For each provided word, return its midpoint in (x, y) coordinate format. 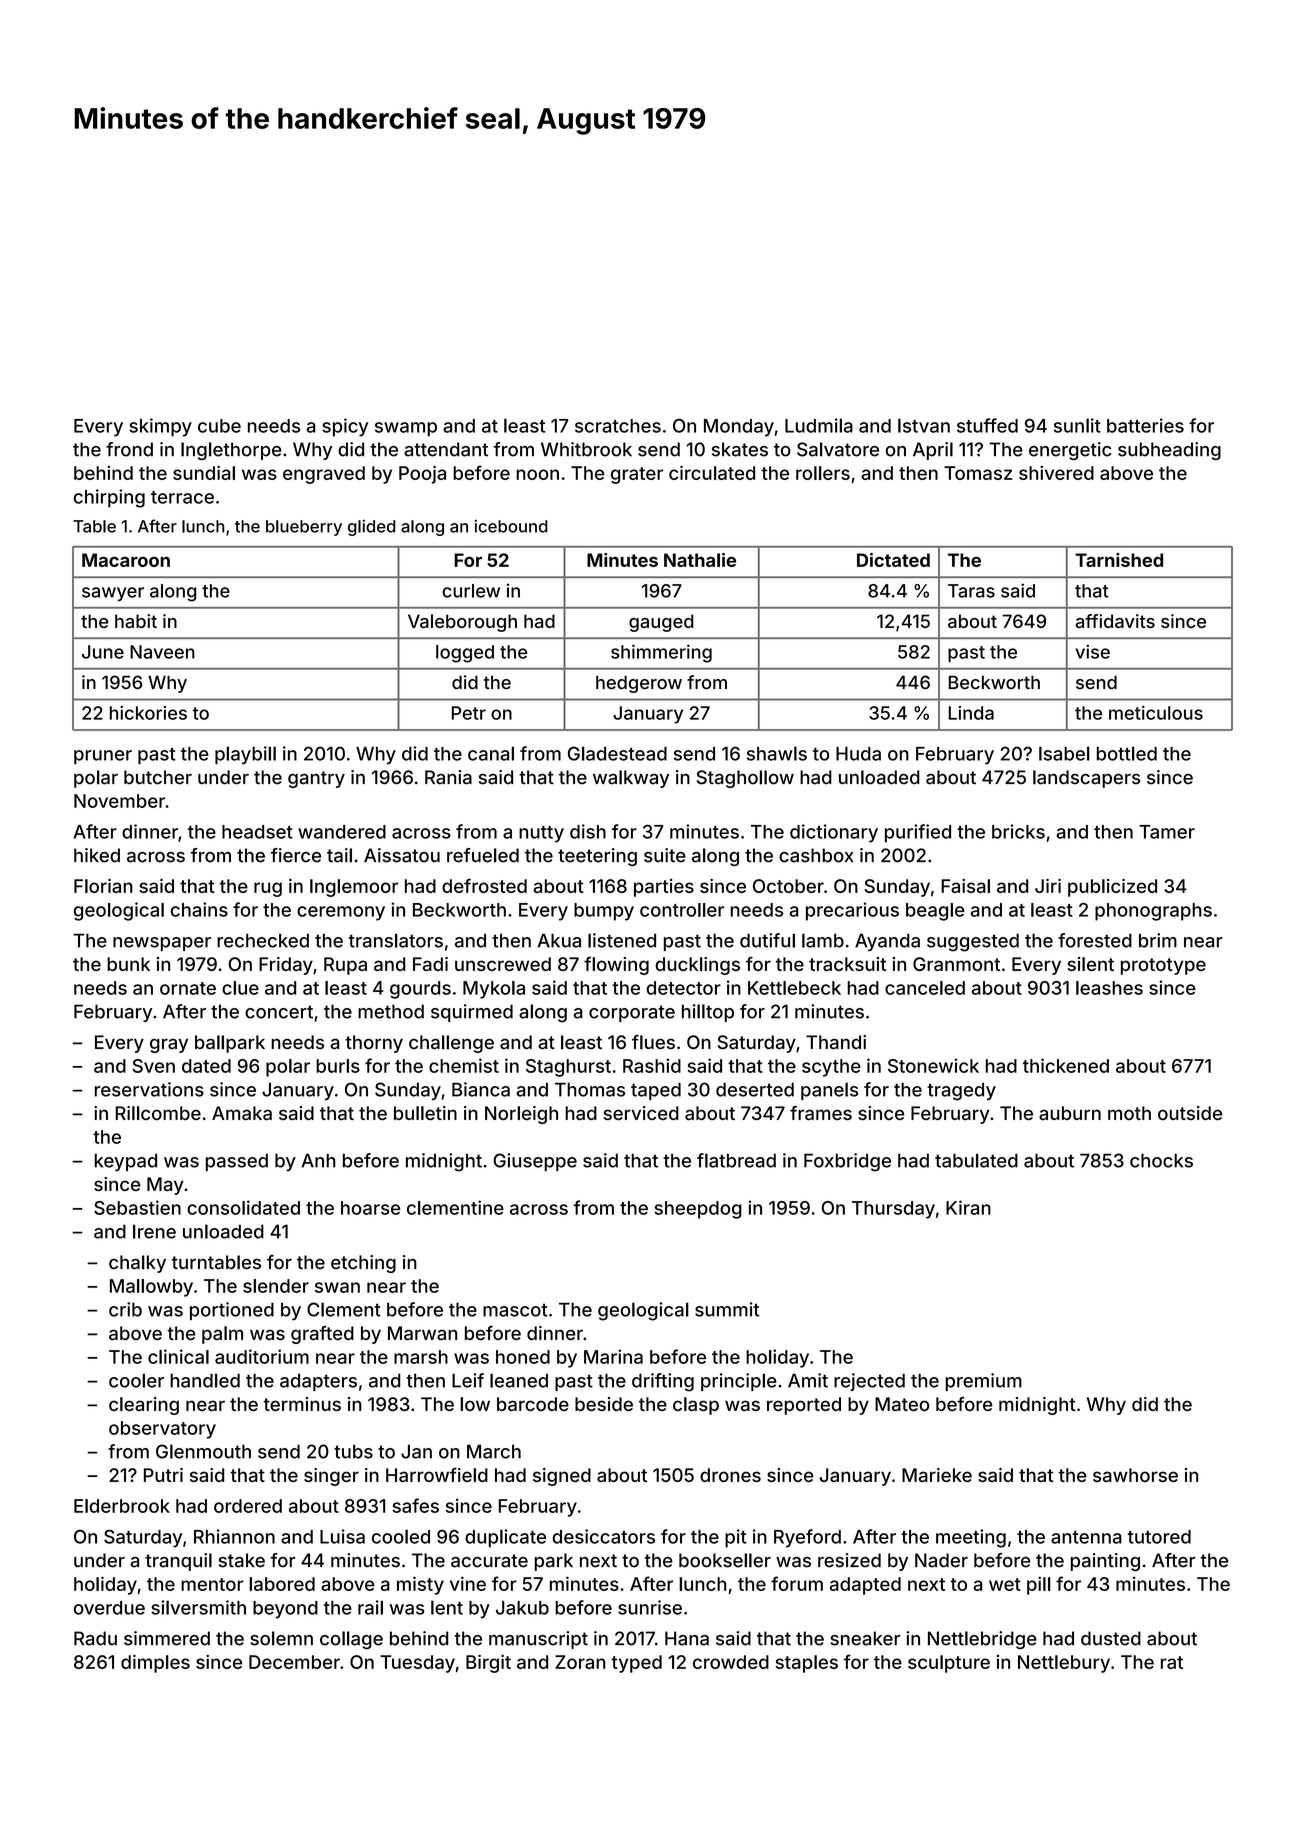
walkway (631, 779)
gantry (316, 779)
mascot (515, 1310)
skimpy (160, 427)
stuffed (987, 425)
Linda (971, 713)
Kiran (968, 1207)
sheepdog (698, 1210)
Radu (95, 1638)
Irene (154, 1231)
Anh (318, 1160)
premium (983, 1382)
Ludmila (819, 425)
